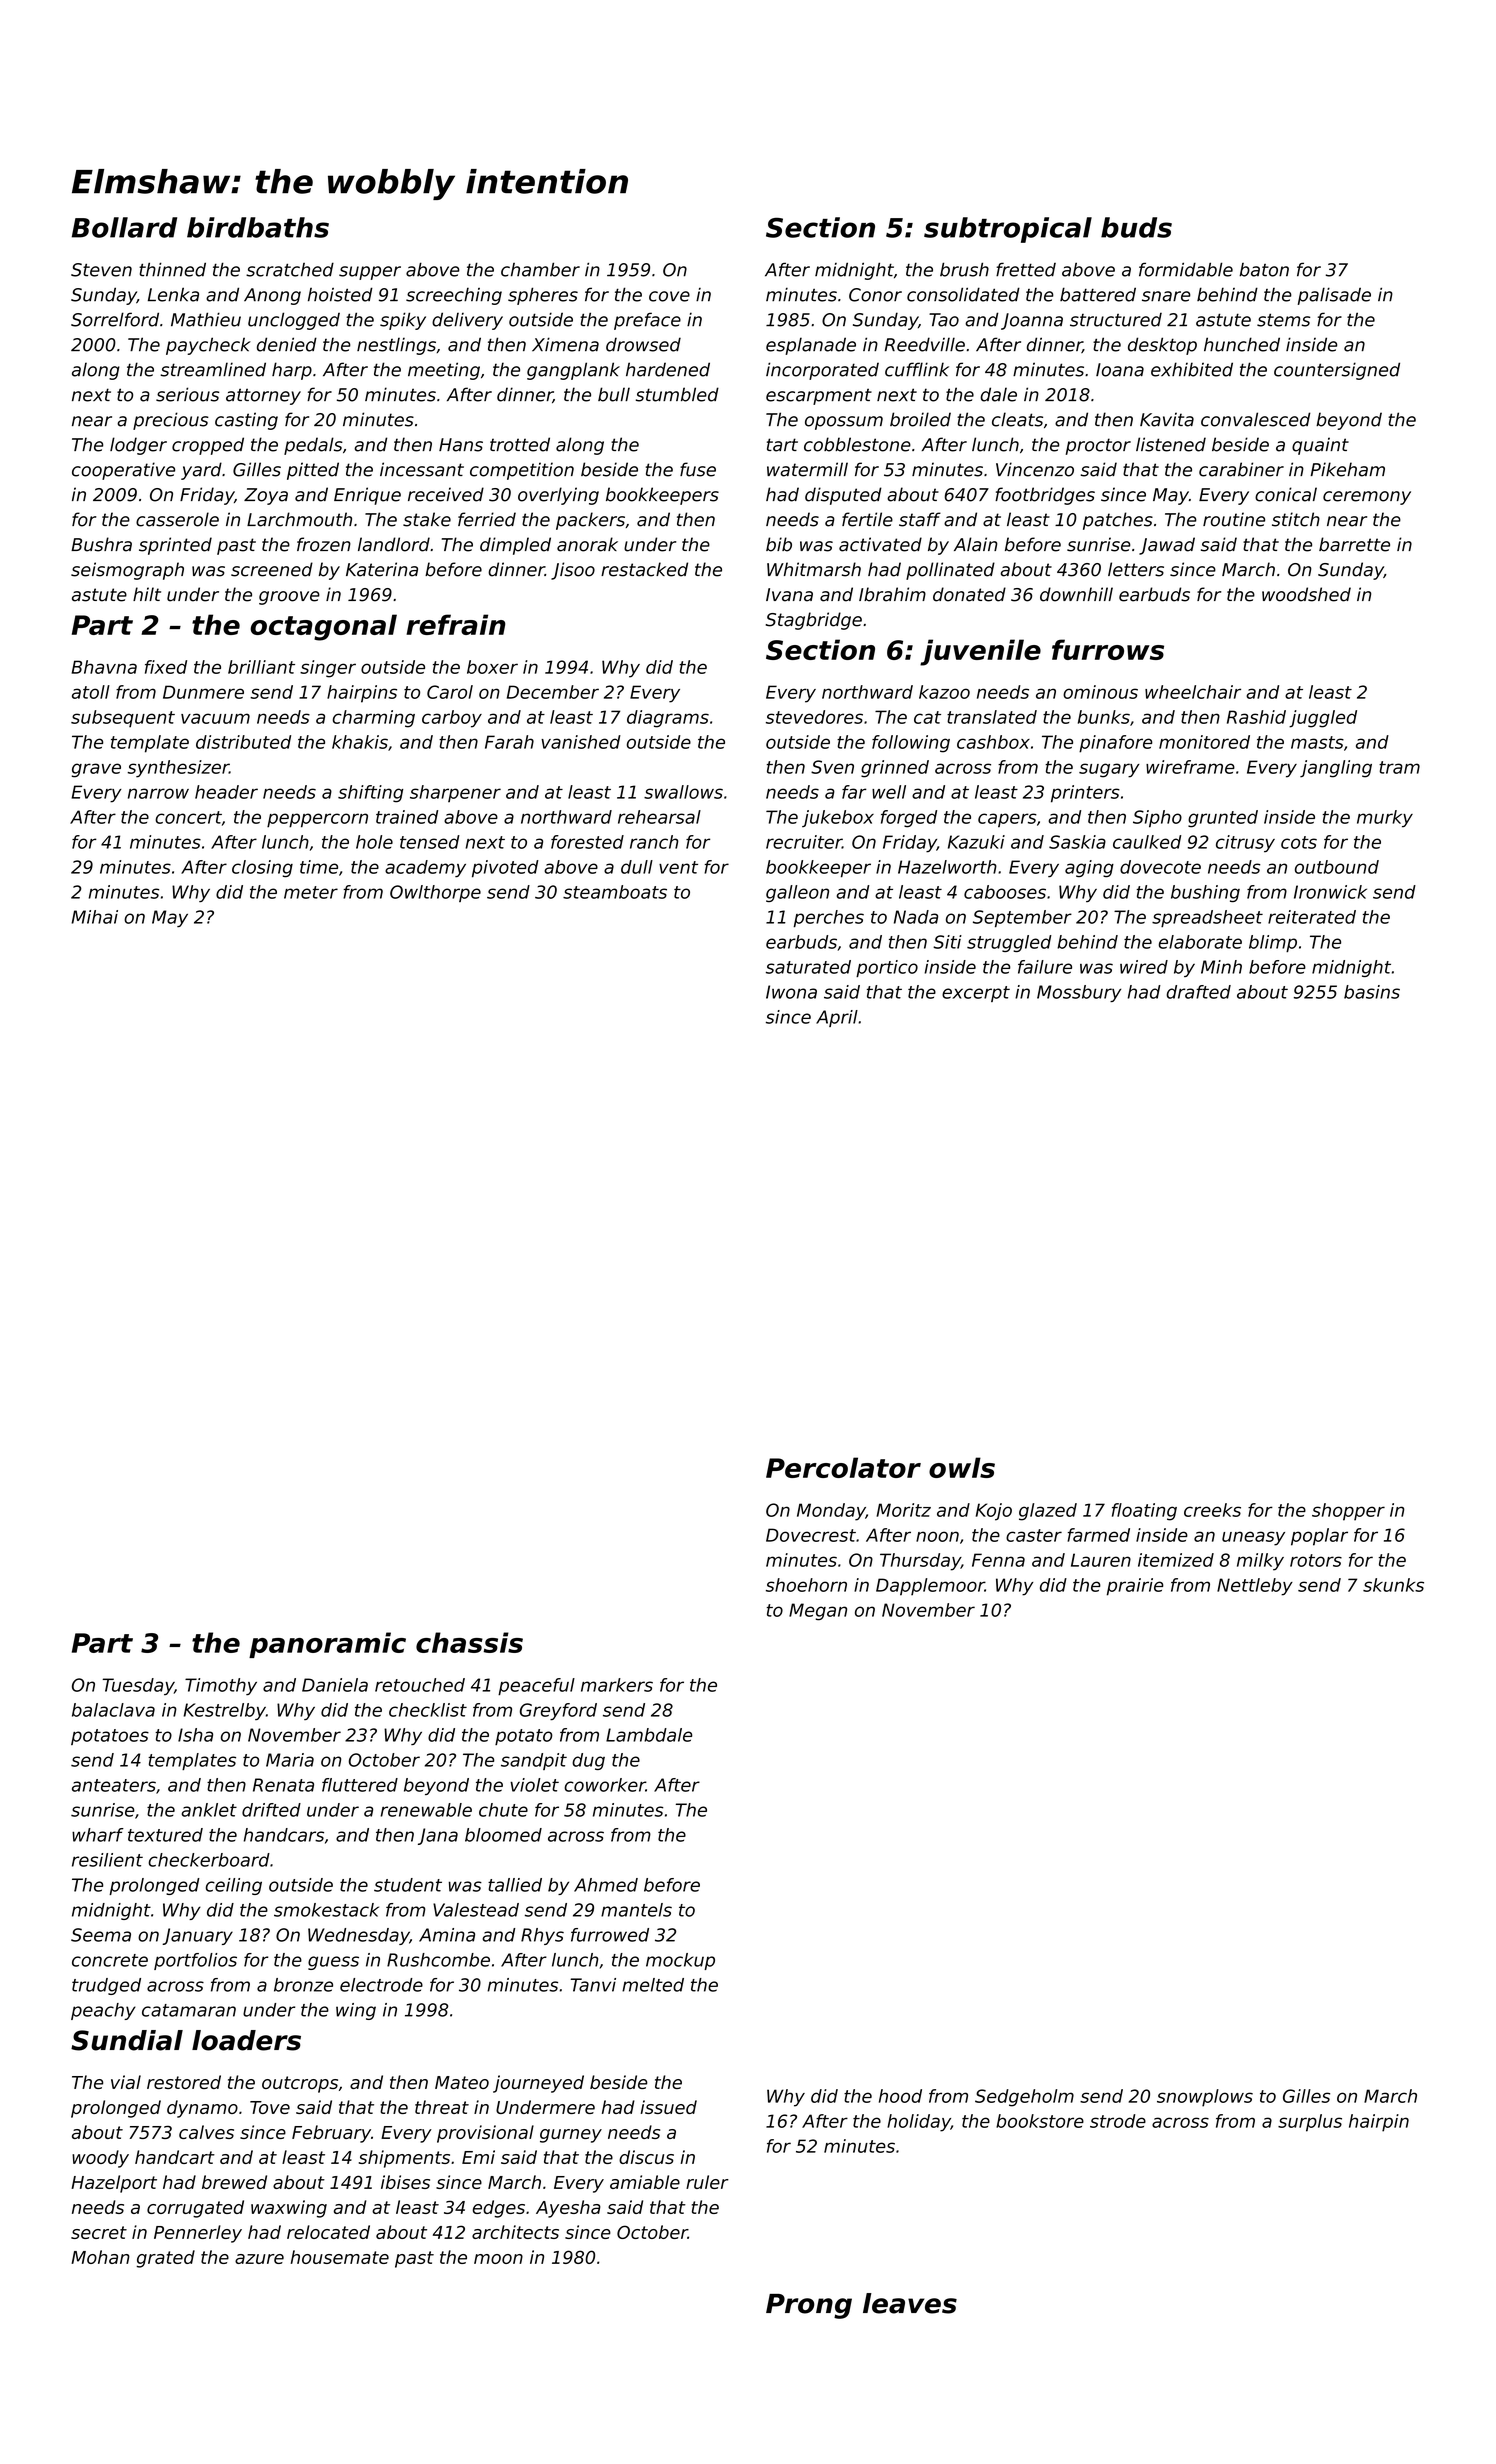 The height and width of the screenshot is (2464, 1496). Describe the element at coordinates (1312, 917) in the screenshot. I see `reiterated` at that location.
